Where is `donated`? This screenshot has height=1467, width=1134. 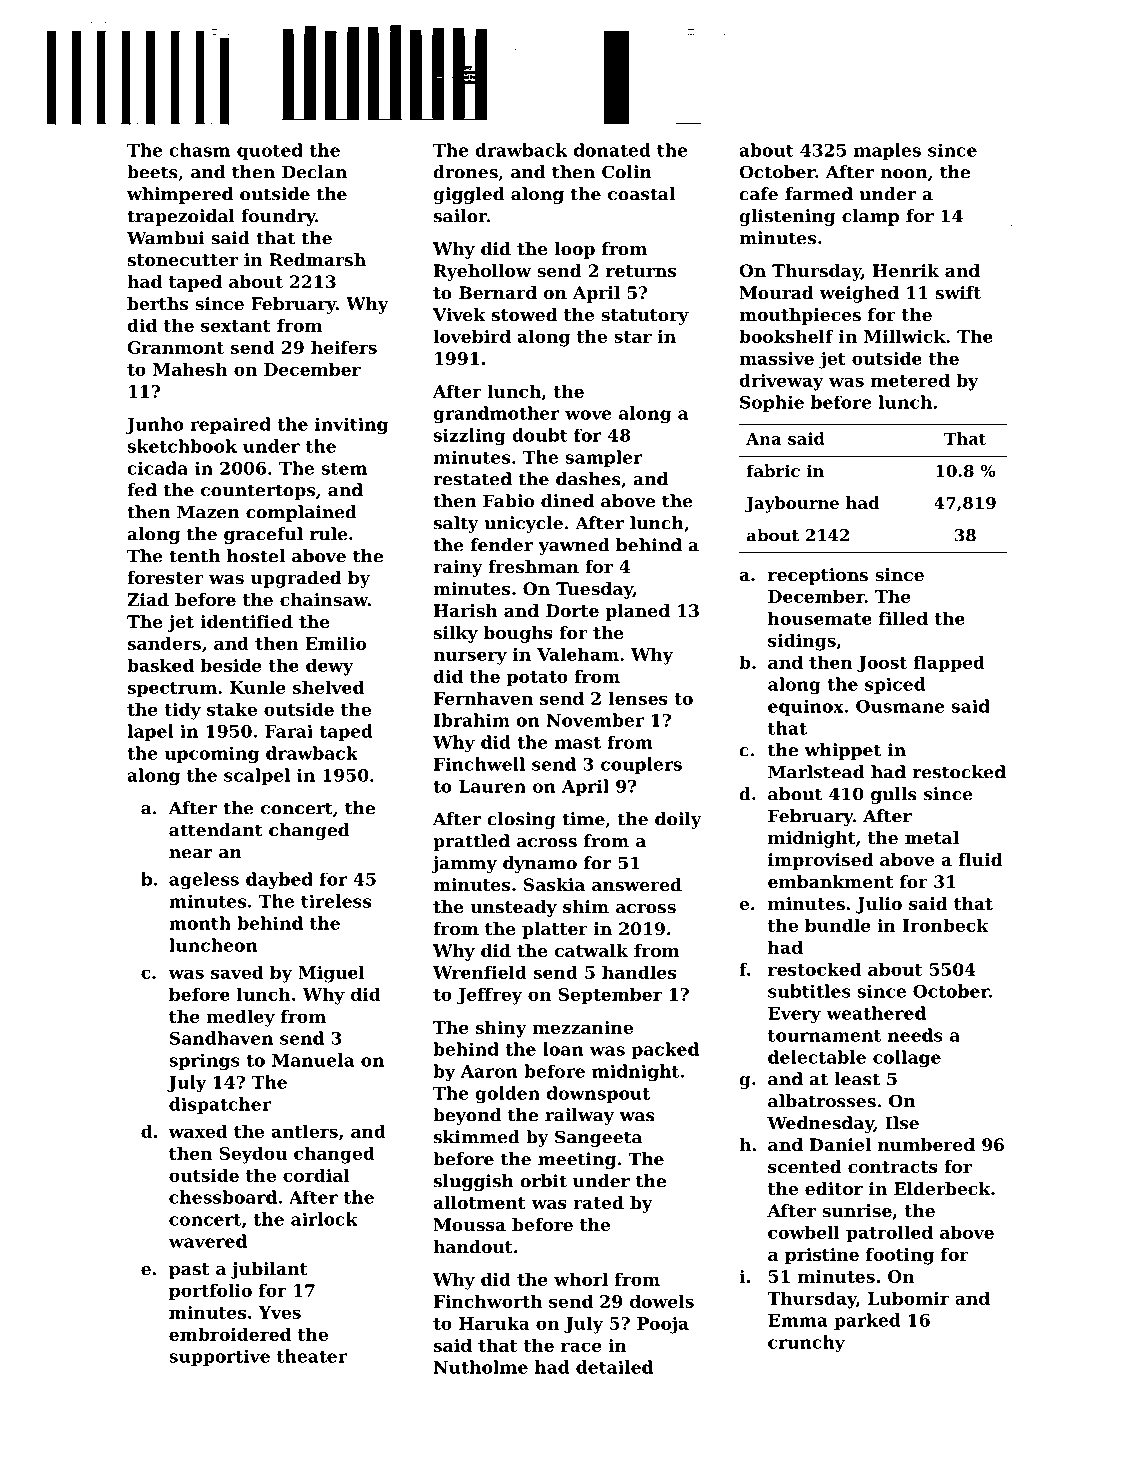
donated is located at coordinates (612, 150).
